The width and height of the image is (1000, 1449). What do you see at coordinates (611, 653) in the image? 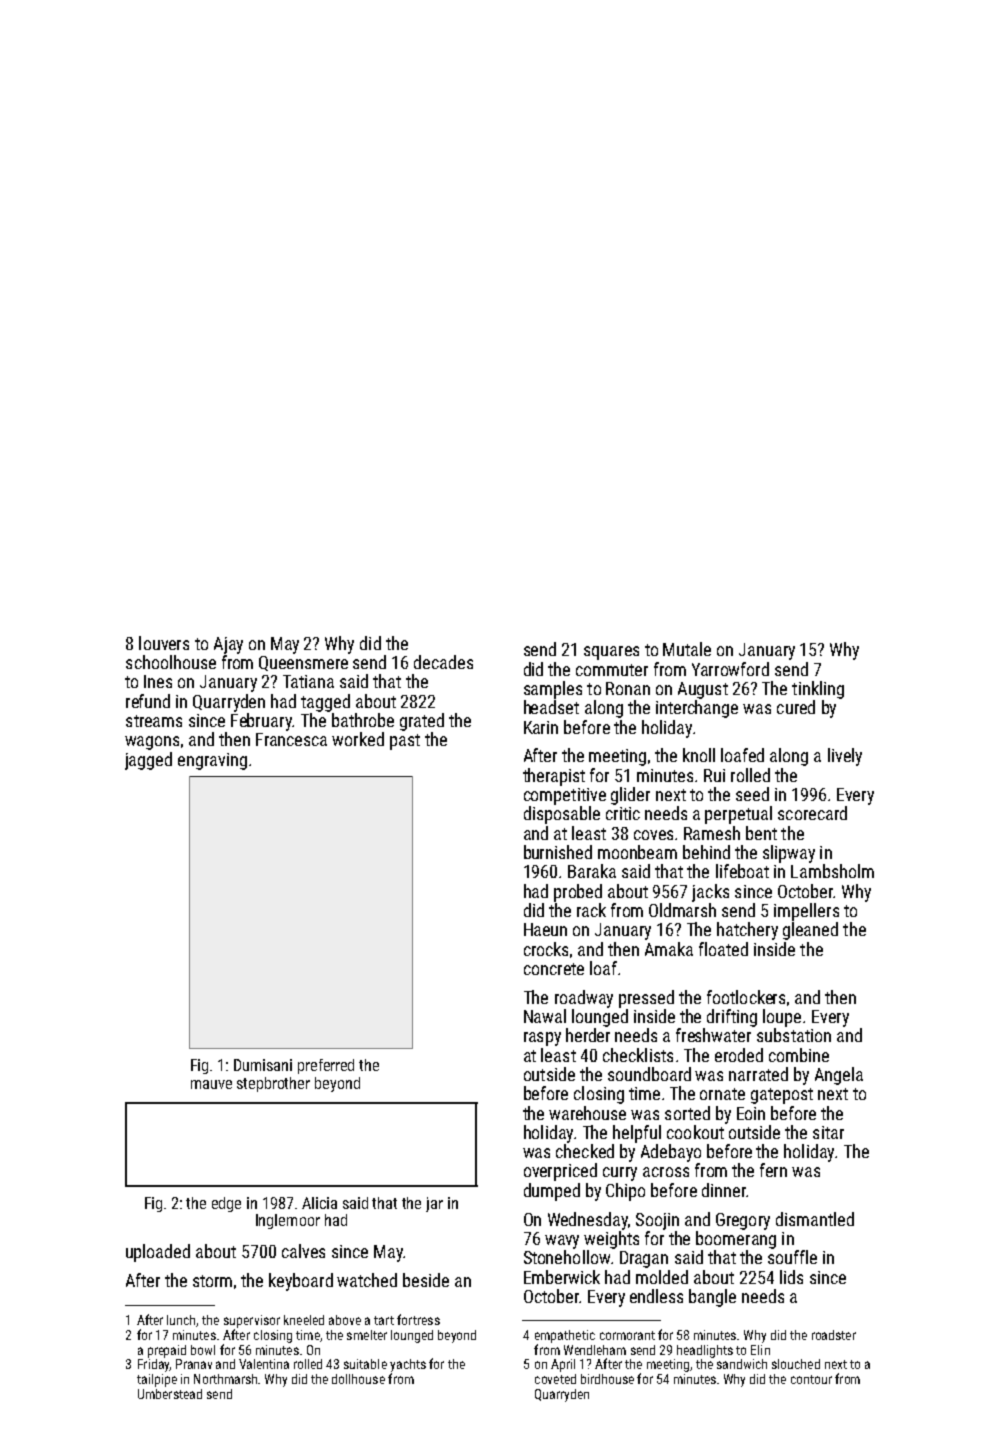
I see `squares` at bounding box center [611, 653].
